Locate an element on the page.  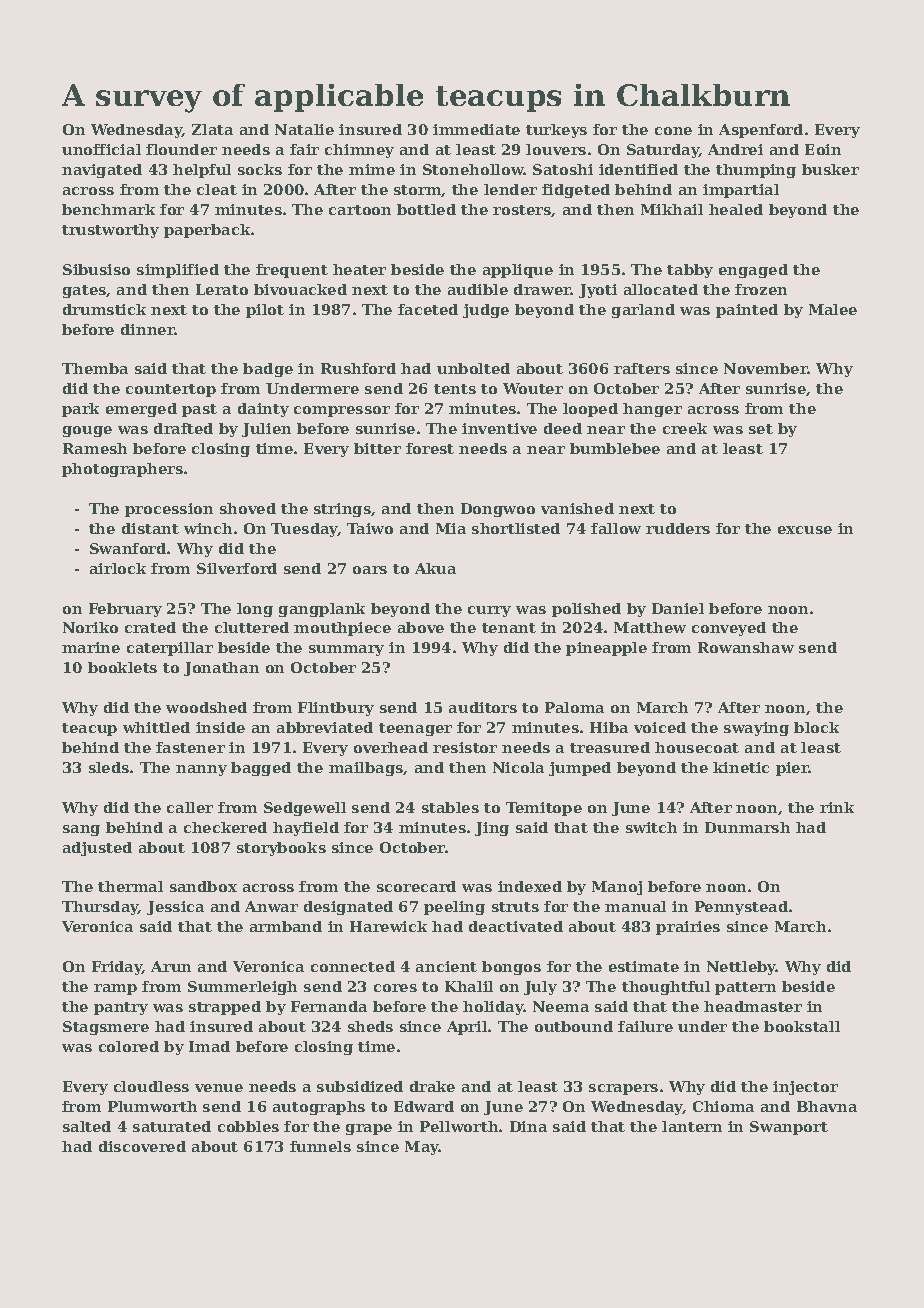
Zlata is located at coordinates (212, 129).
